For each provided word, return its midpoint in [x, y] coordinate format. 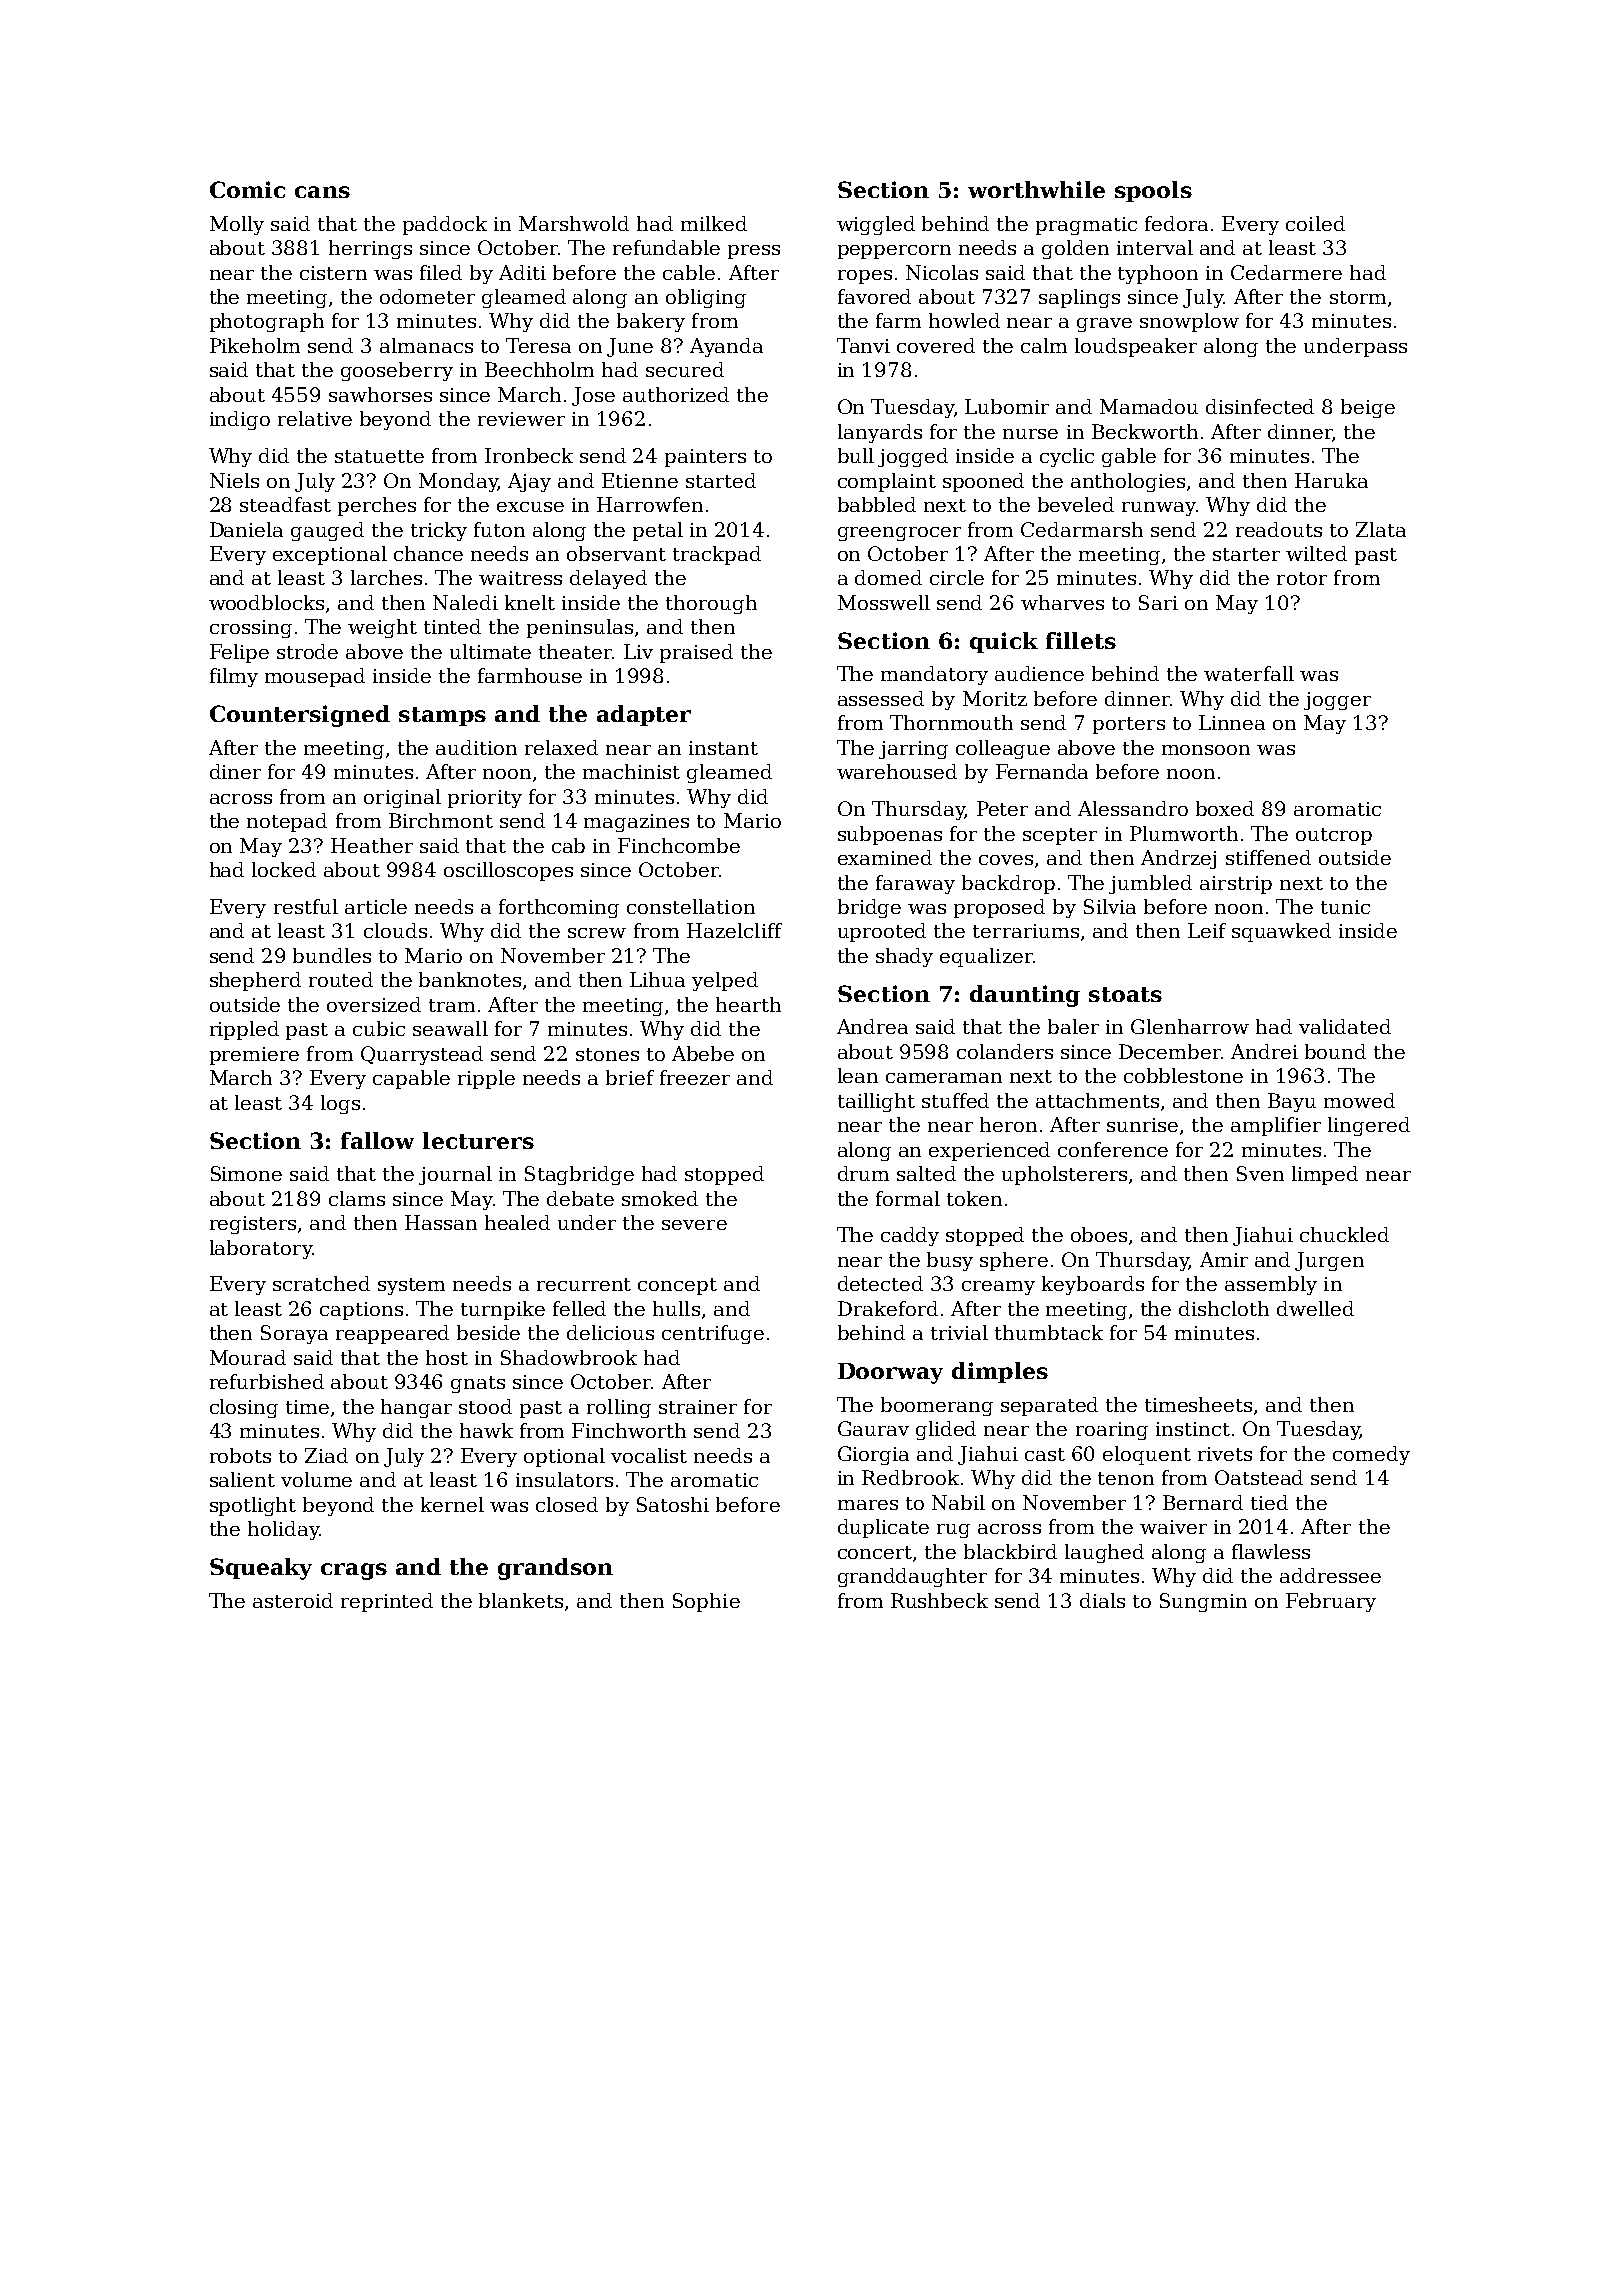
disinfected [1260, 406]
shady [904, 957]
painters [705, 458]
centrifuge [713, 1334]
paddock [445, 225]
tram [452, 1005]
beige [1368, 408]
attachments [1097, 1100]
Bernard [1203, 1502]
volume [316, 1479]
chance [428, 553]
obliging [706, 298]
